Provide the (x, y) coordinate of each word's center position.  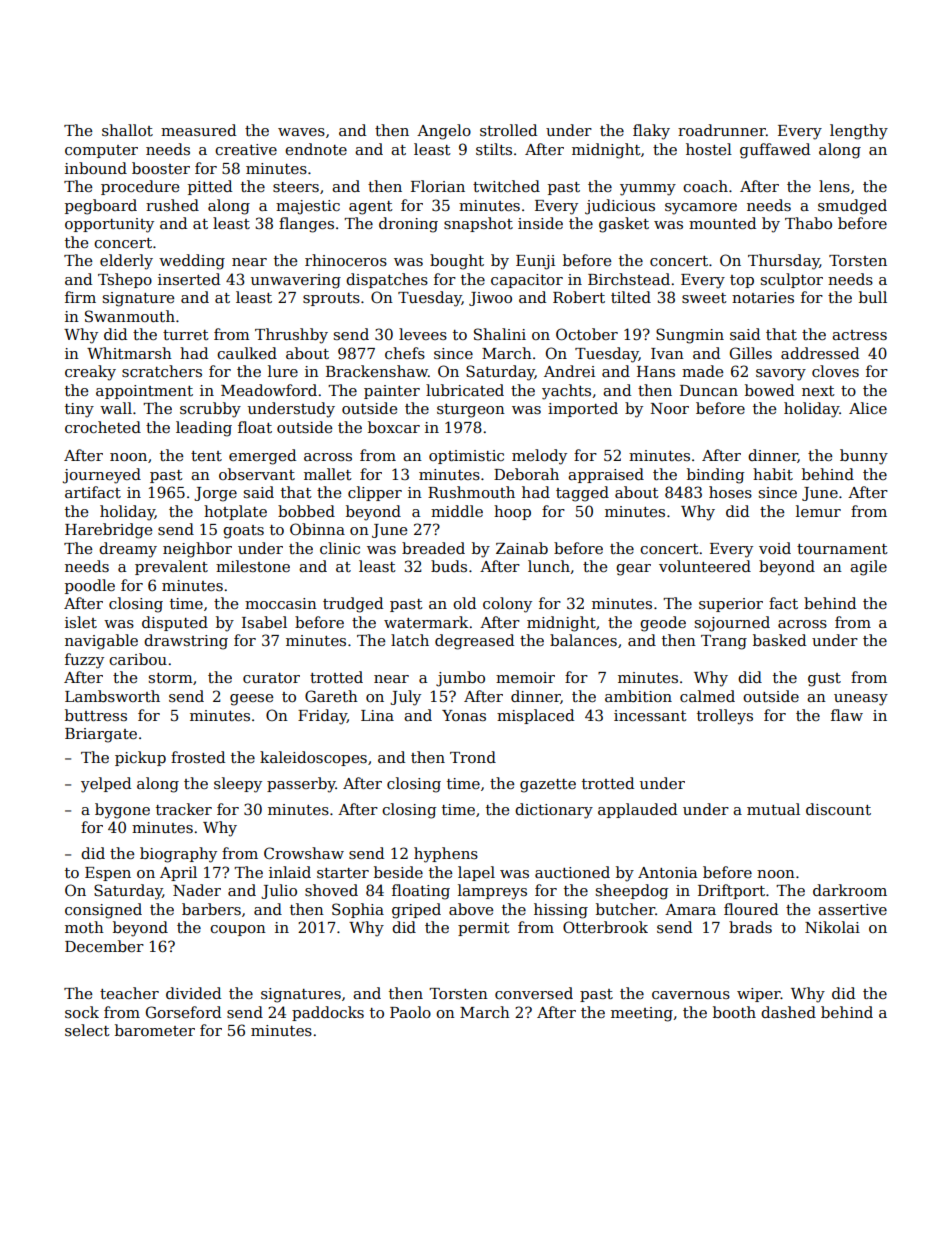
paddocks (328, 1013)
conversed (534, 993)
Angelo (444, 132)
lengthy (859, 132)
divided (193, 993)
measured (198, 130)
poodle (90, 586)
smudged (852, 207)
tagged (582, 494)
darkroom (850, 890)
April (178, 873)
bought (457, 262)
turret (186, 335)
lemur (818, 511)
